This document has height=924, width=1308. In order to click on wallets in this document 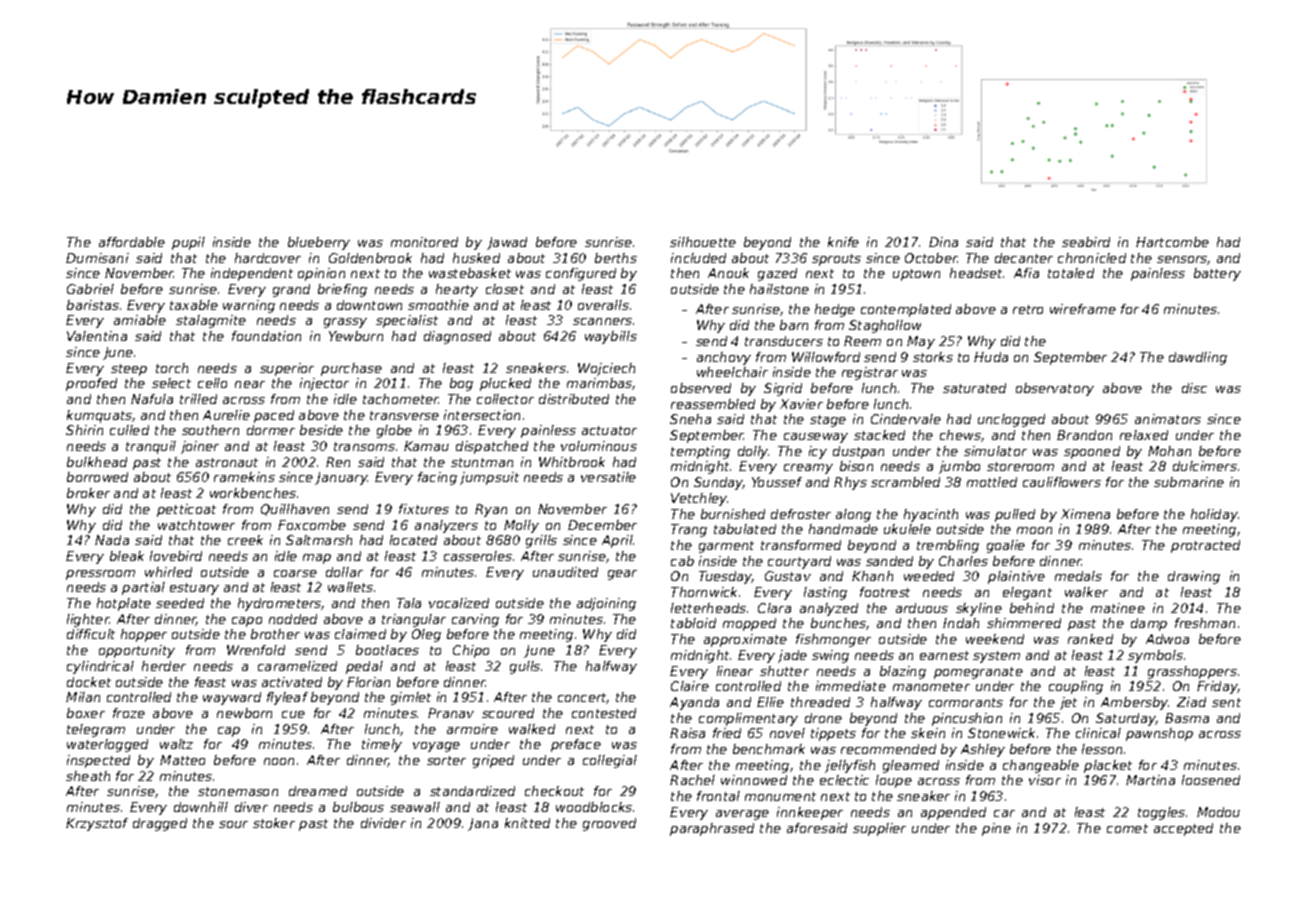, I will do `click(350, 587)`.
